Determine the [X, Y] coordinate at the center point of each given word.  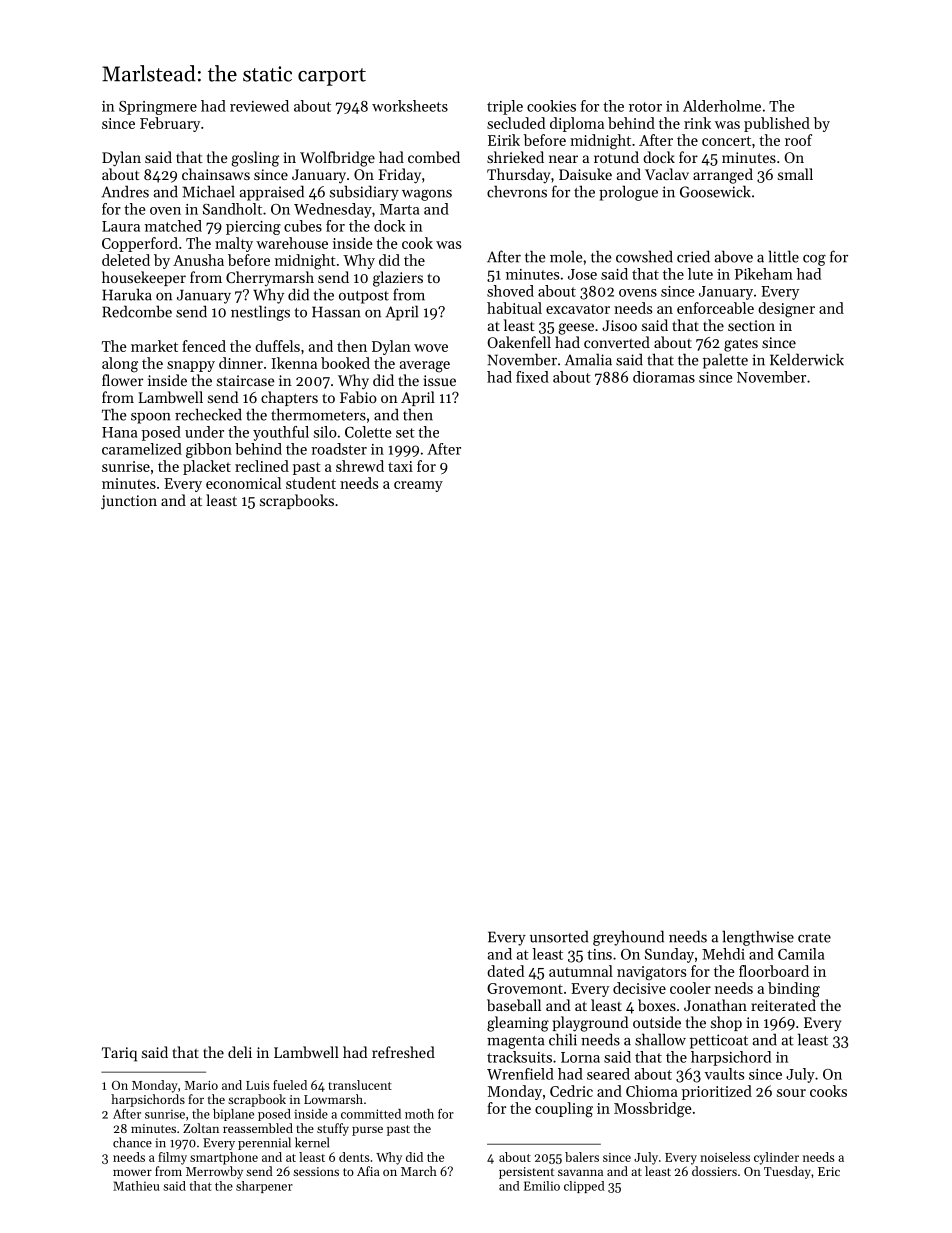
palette [725, 361]
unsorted [559, 936]
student [311, 483]
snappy [191, 366]
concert [726, 141]
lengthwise [758, 938]
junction [129, 502]
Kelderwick [807, 359]
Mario [201, 1085]
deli [240, 1052]
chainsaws [216, 174]
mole [566, 256]
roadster [339, 449]
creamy [418, 486]
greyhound [628, 938]
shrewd [360, 466]
